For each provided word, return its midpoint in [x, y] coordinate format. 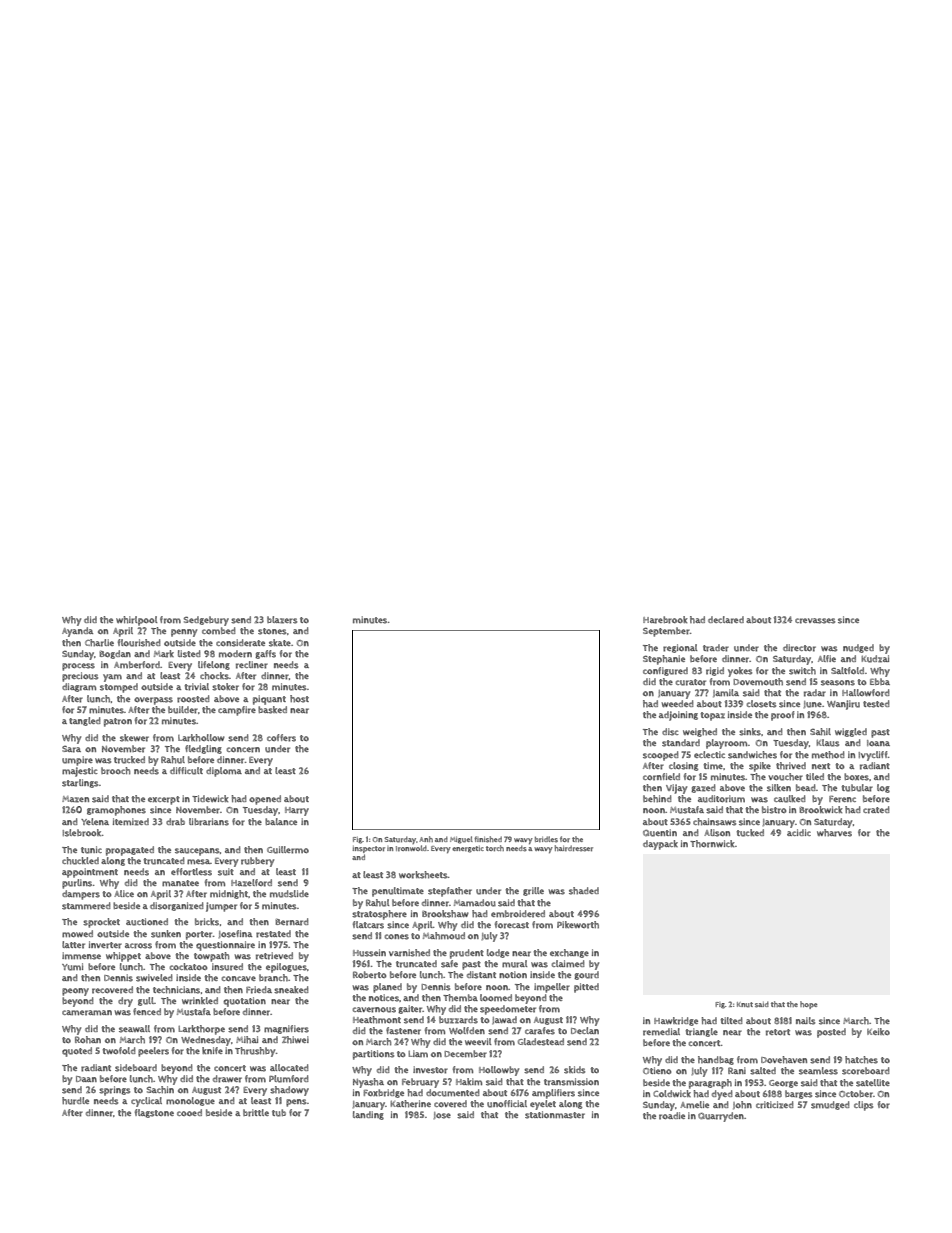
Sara [71, 749]
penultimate [398, 892]
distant [481, 975]
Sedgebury [206, 621]
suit [226, 872]
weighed [700, 732]
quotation [244, 1002]
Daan [86, 1079]
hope [808, 1005]
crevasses [815, 621]
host [299, 699]
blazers [282, 620]
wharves [834, 833]
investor [430, 1070]
